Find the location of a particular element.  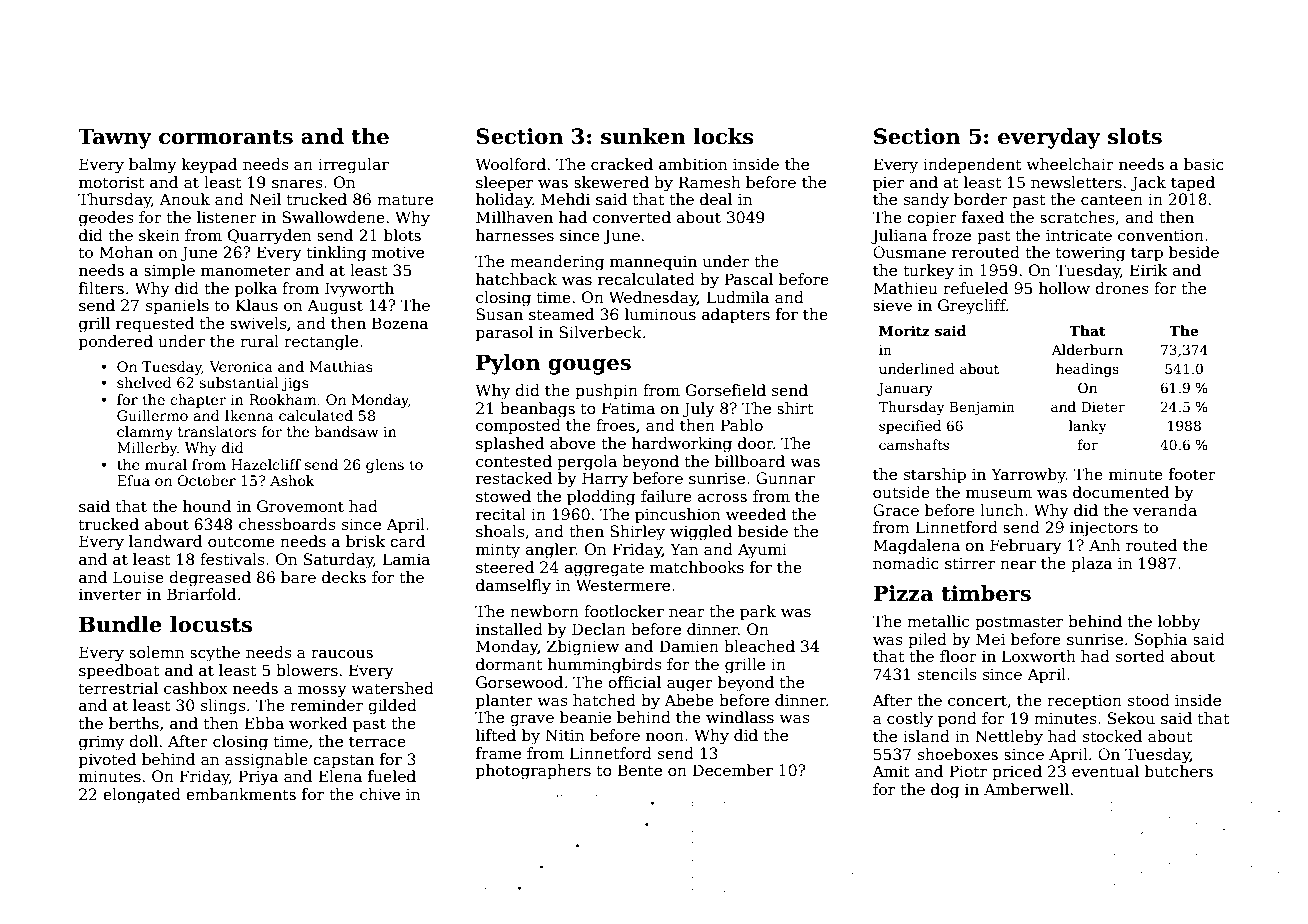

Amberwell is located at coordinates (1026, 789).
